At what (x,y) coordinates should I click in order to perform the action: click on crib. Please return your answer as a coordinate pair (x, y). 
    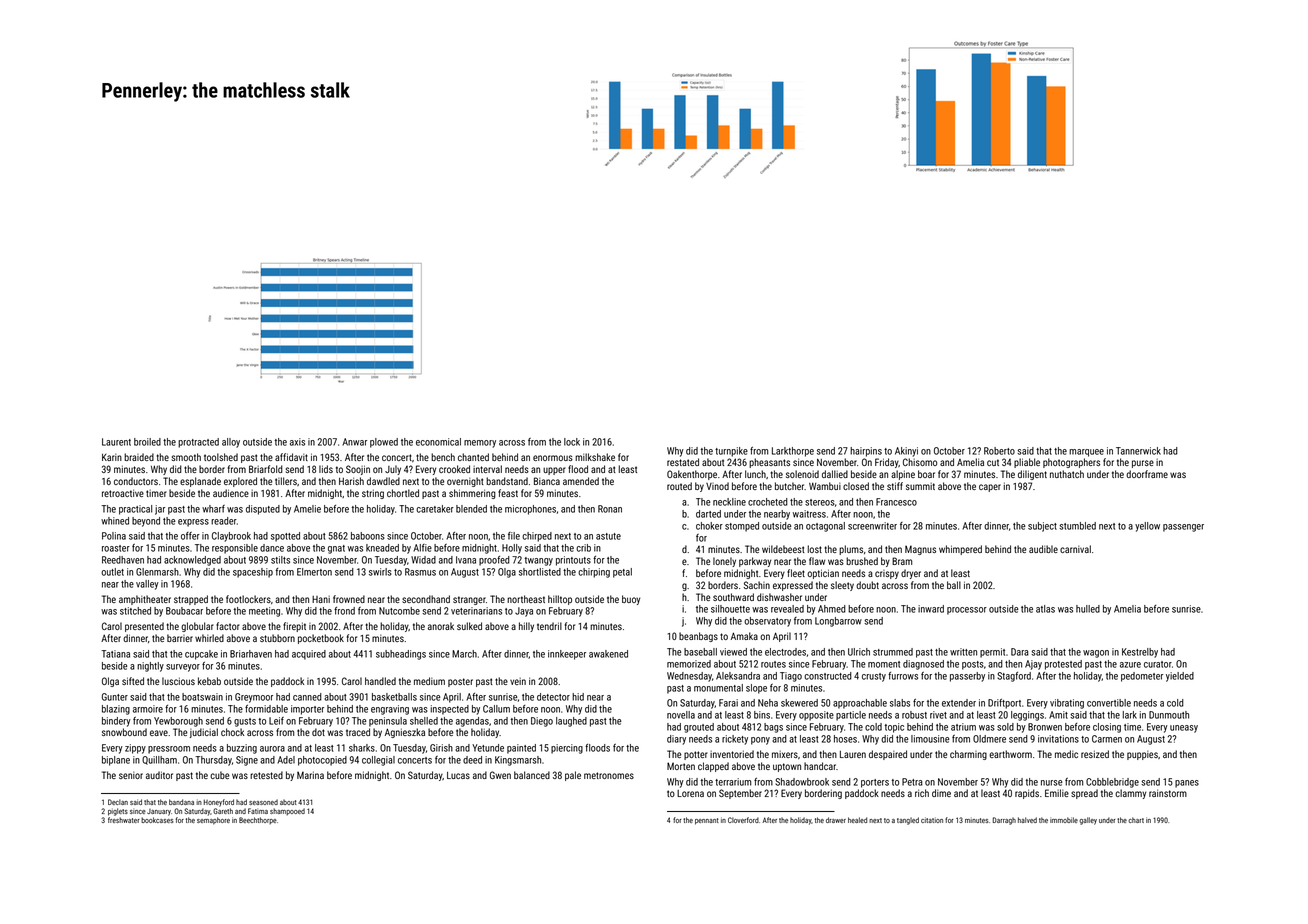
    Looking at the image, I should click on (583, 548).
